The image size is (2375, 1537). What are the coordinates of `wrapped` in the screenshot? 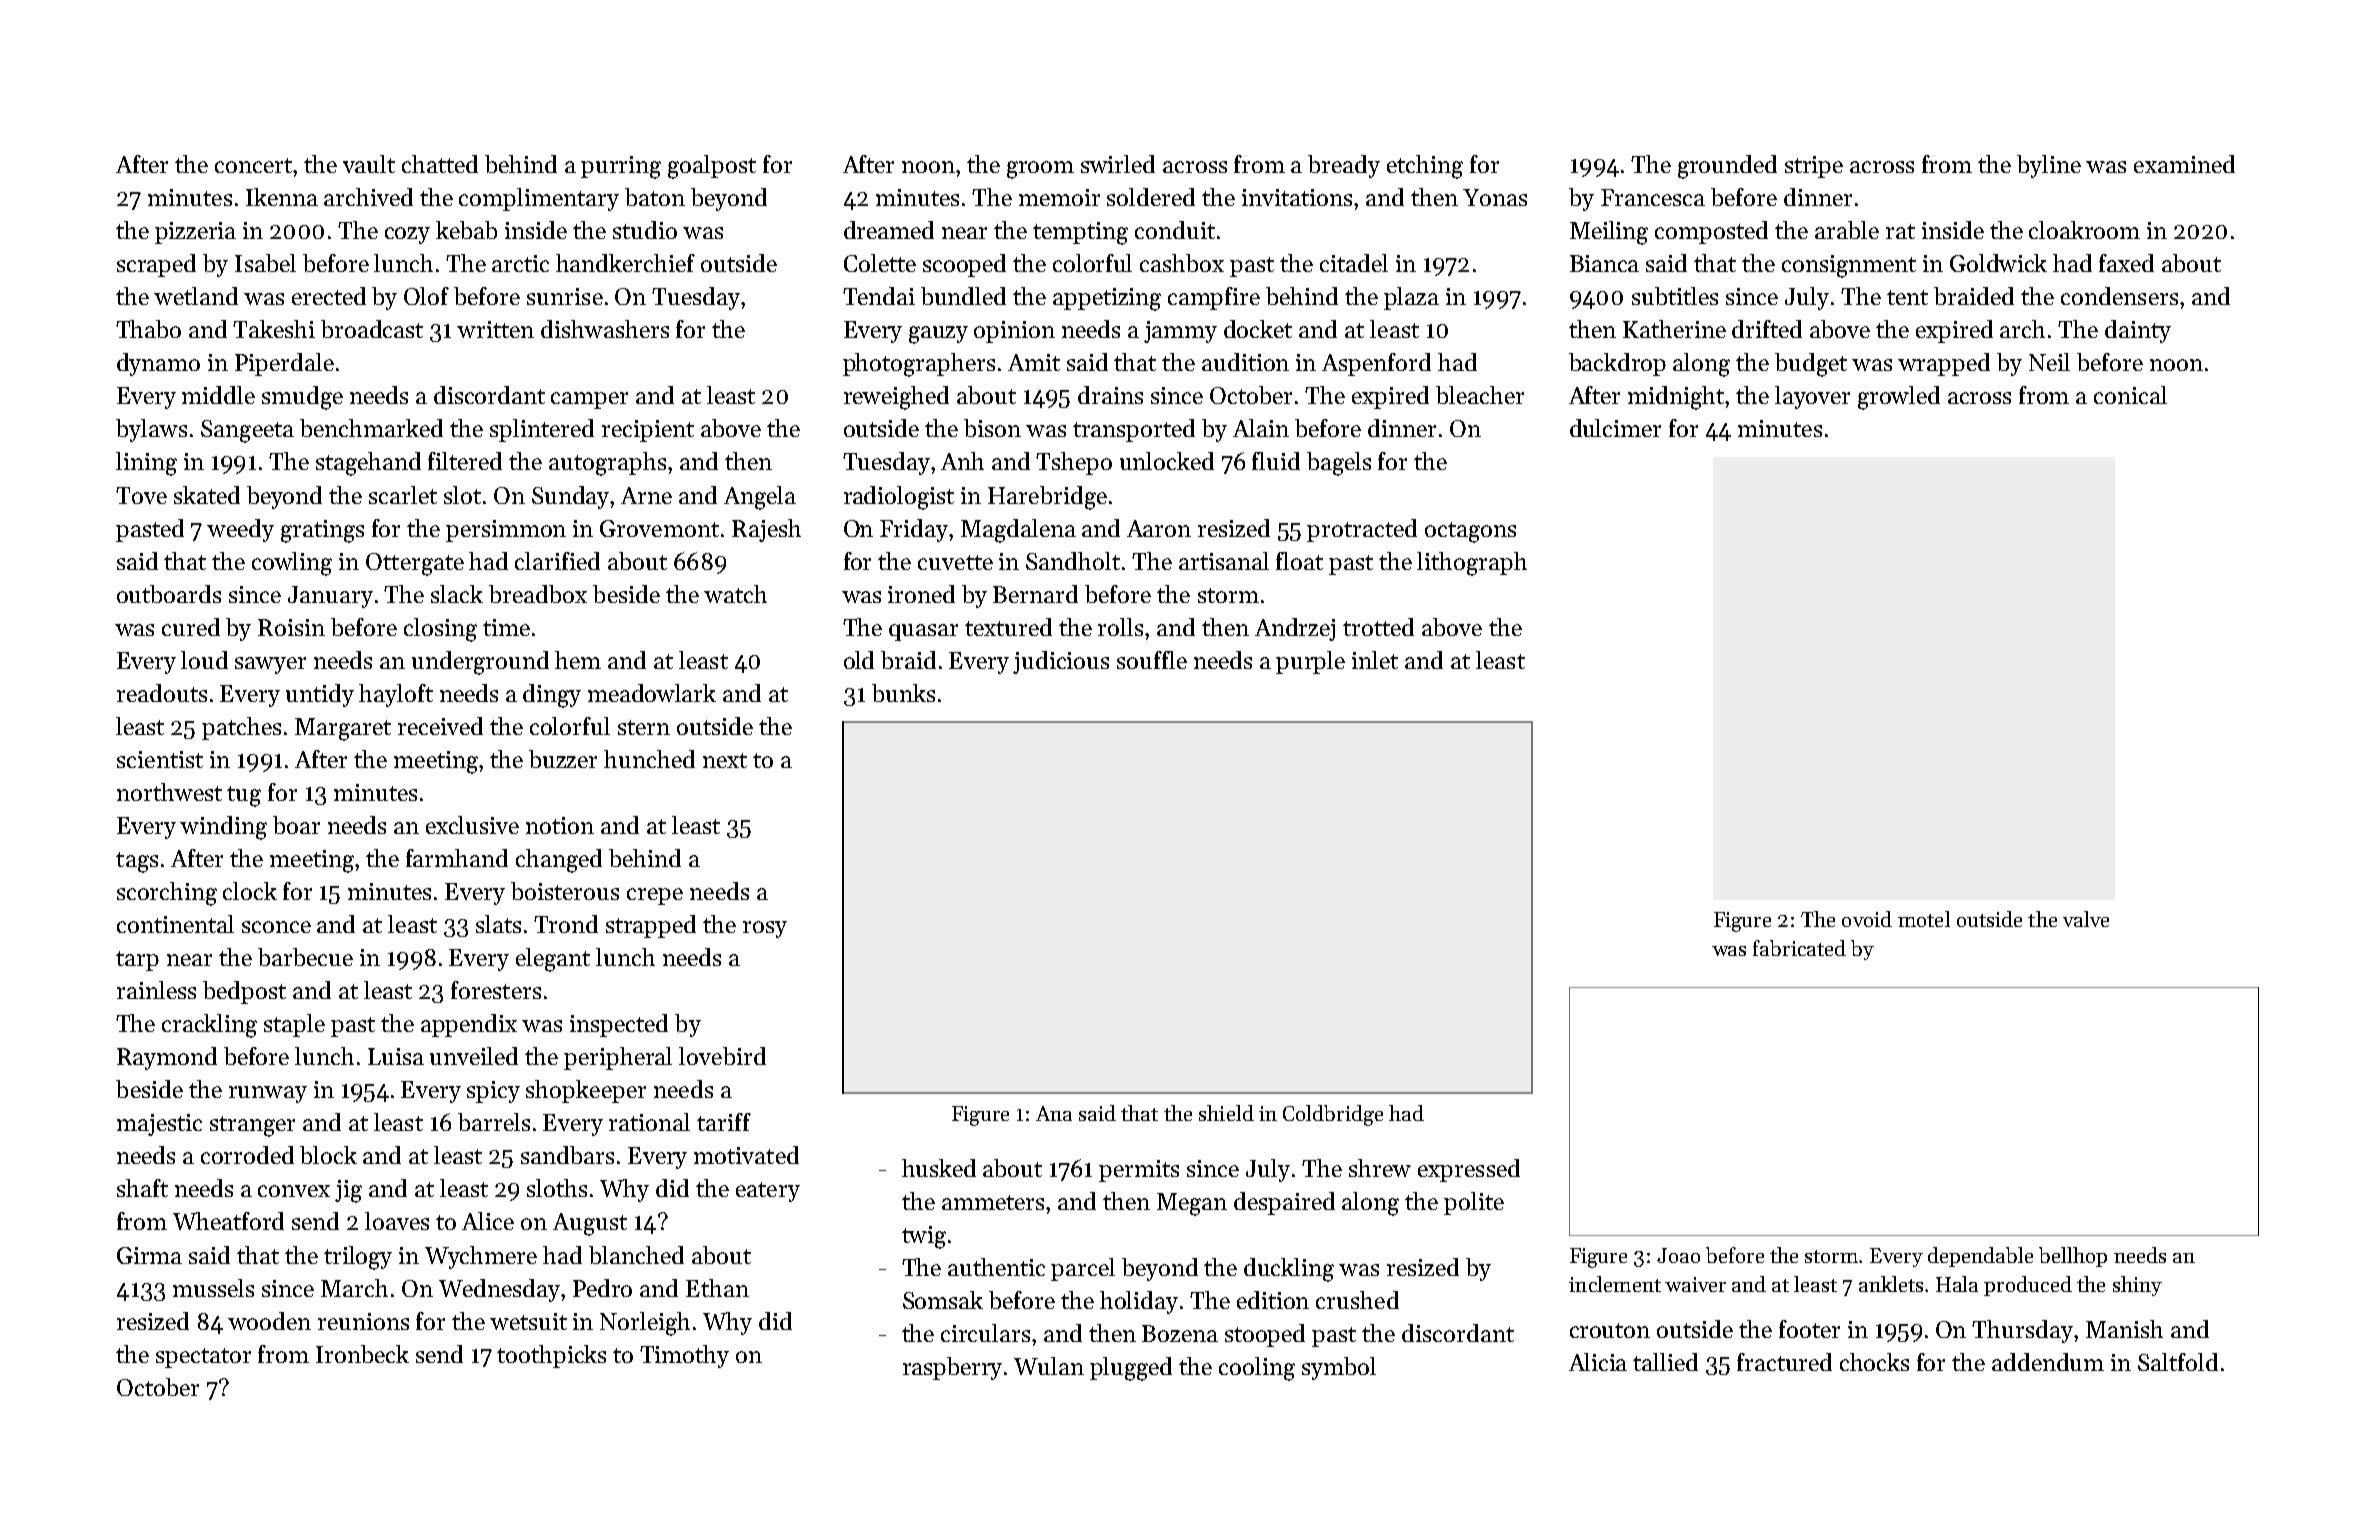 It's located at (1944, 364).
